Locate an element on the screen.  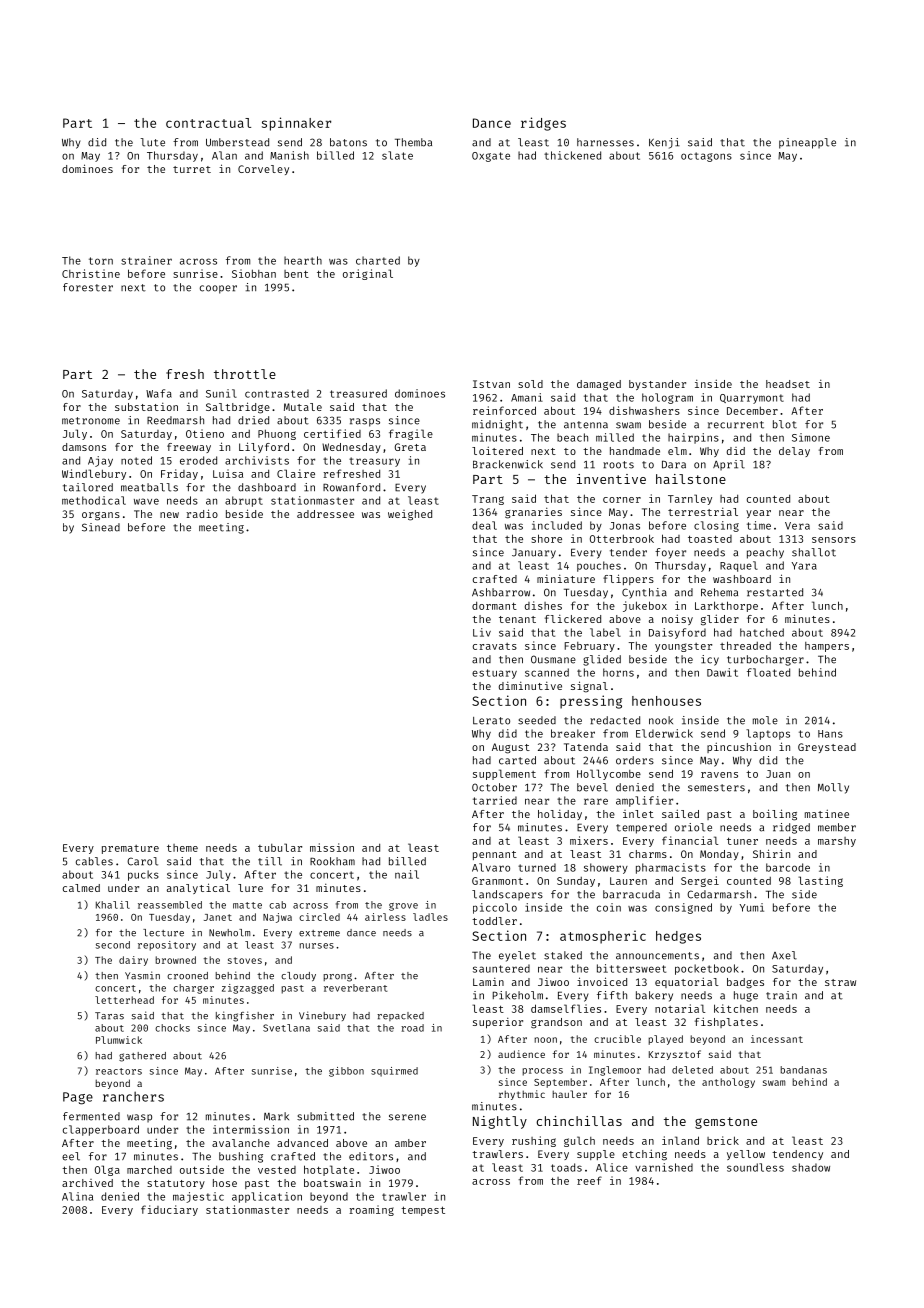
calmed is located at coordinates (81, 888).
